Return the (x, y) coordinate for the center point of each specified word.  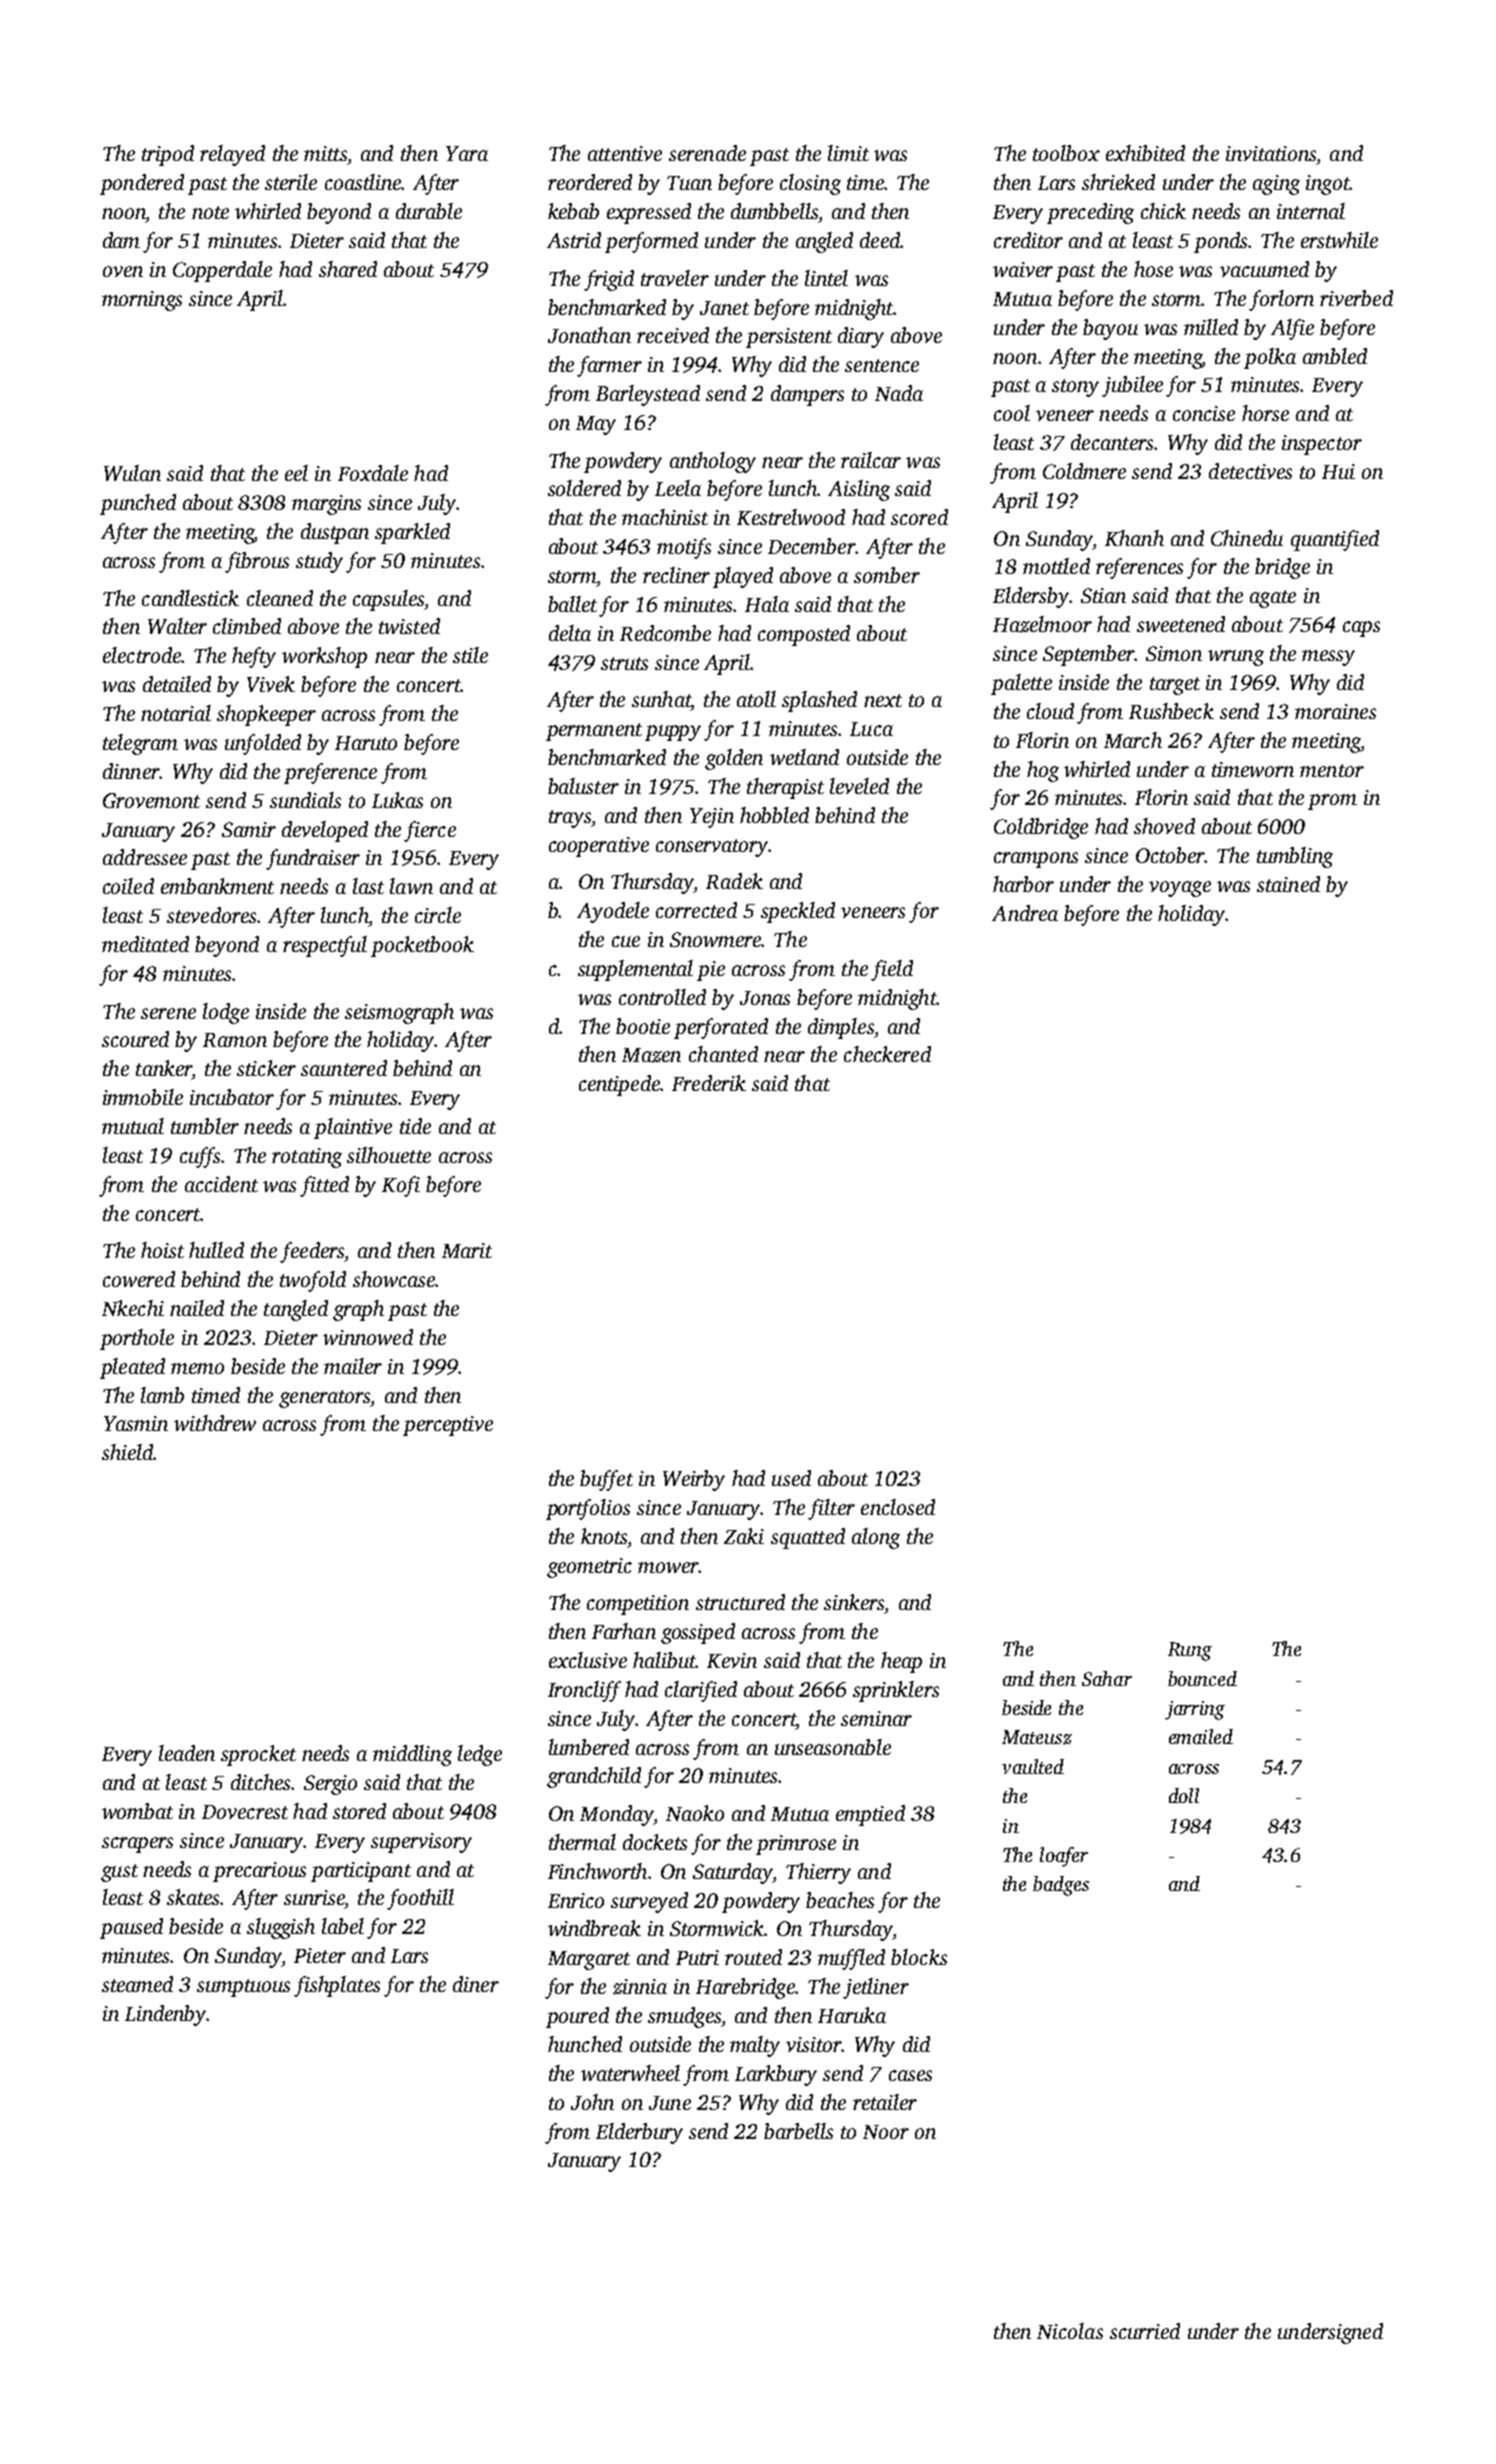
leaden (187, 1753)
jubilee (1132, 386)
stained (1288, 884)
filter (831, 1509)
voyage (1180, 889)
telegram (140, 744)
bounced (1202, 1678)
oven (123, 271)
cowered (139, 1279)
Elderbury (639, 2133)
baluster (583, 786)
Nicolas (1070, 2331)
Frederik (709, 1083)
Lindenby (166, 2015)
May (596, 425)
